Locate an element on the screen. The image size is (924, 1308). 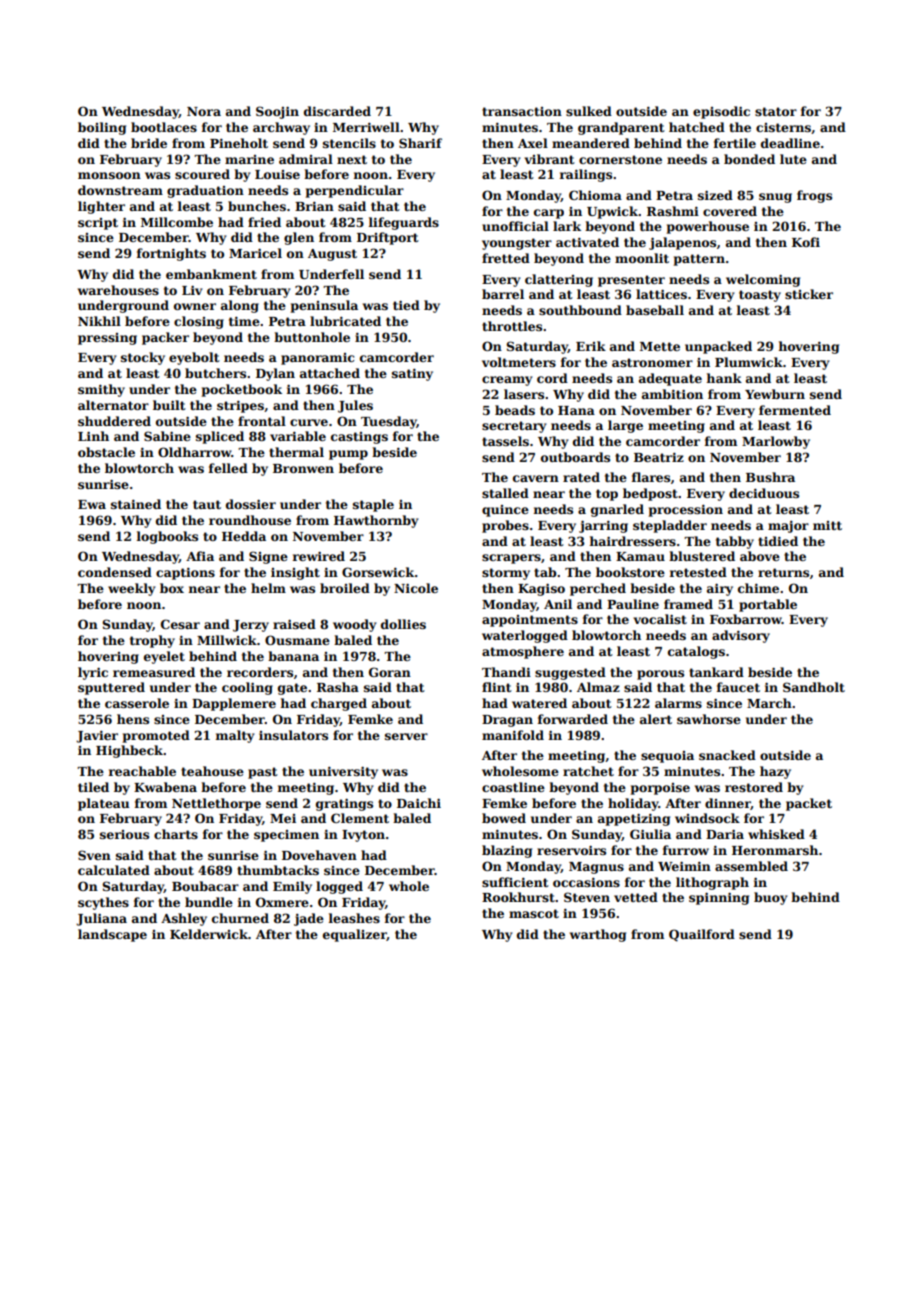
Heronmarsh is located at coordinates (775, 850).
